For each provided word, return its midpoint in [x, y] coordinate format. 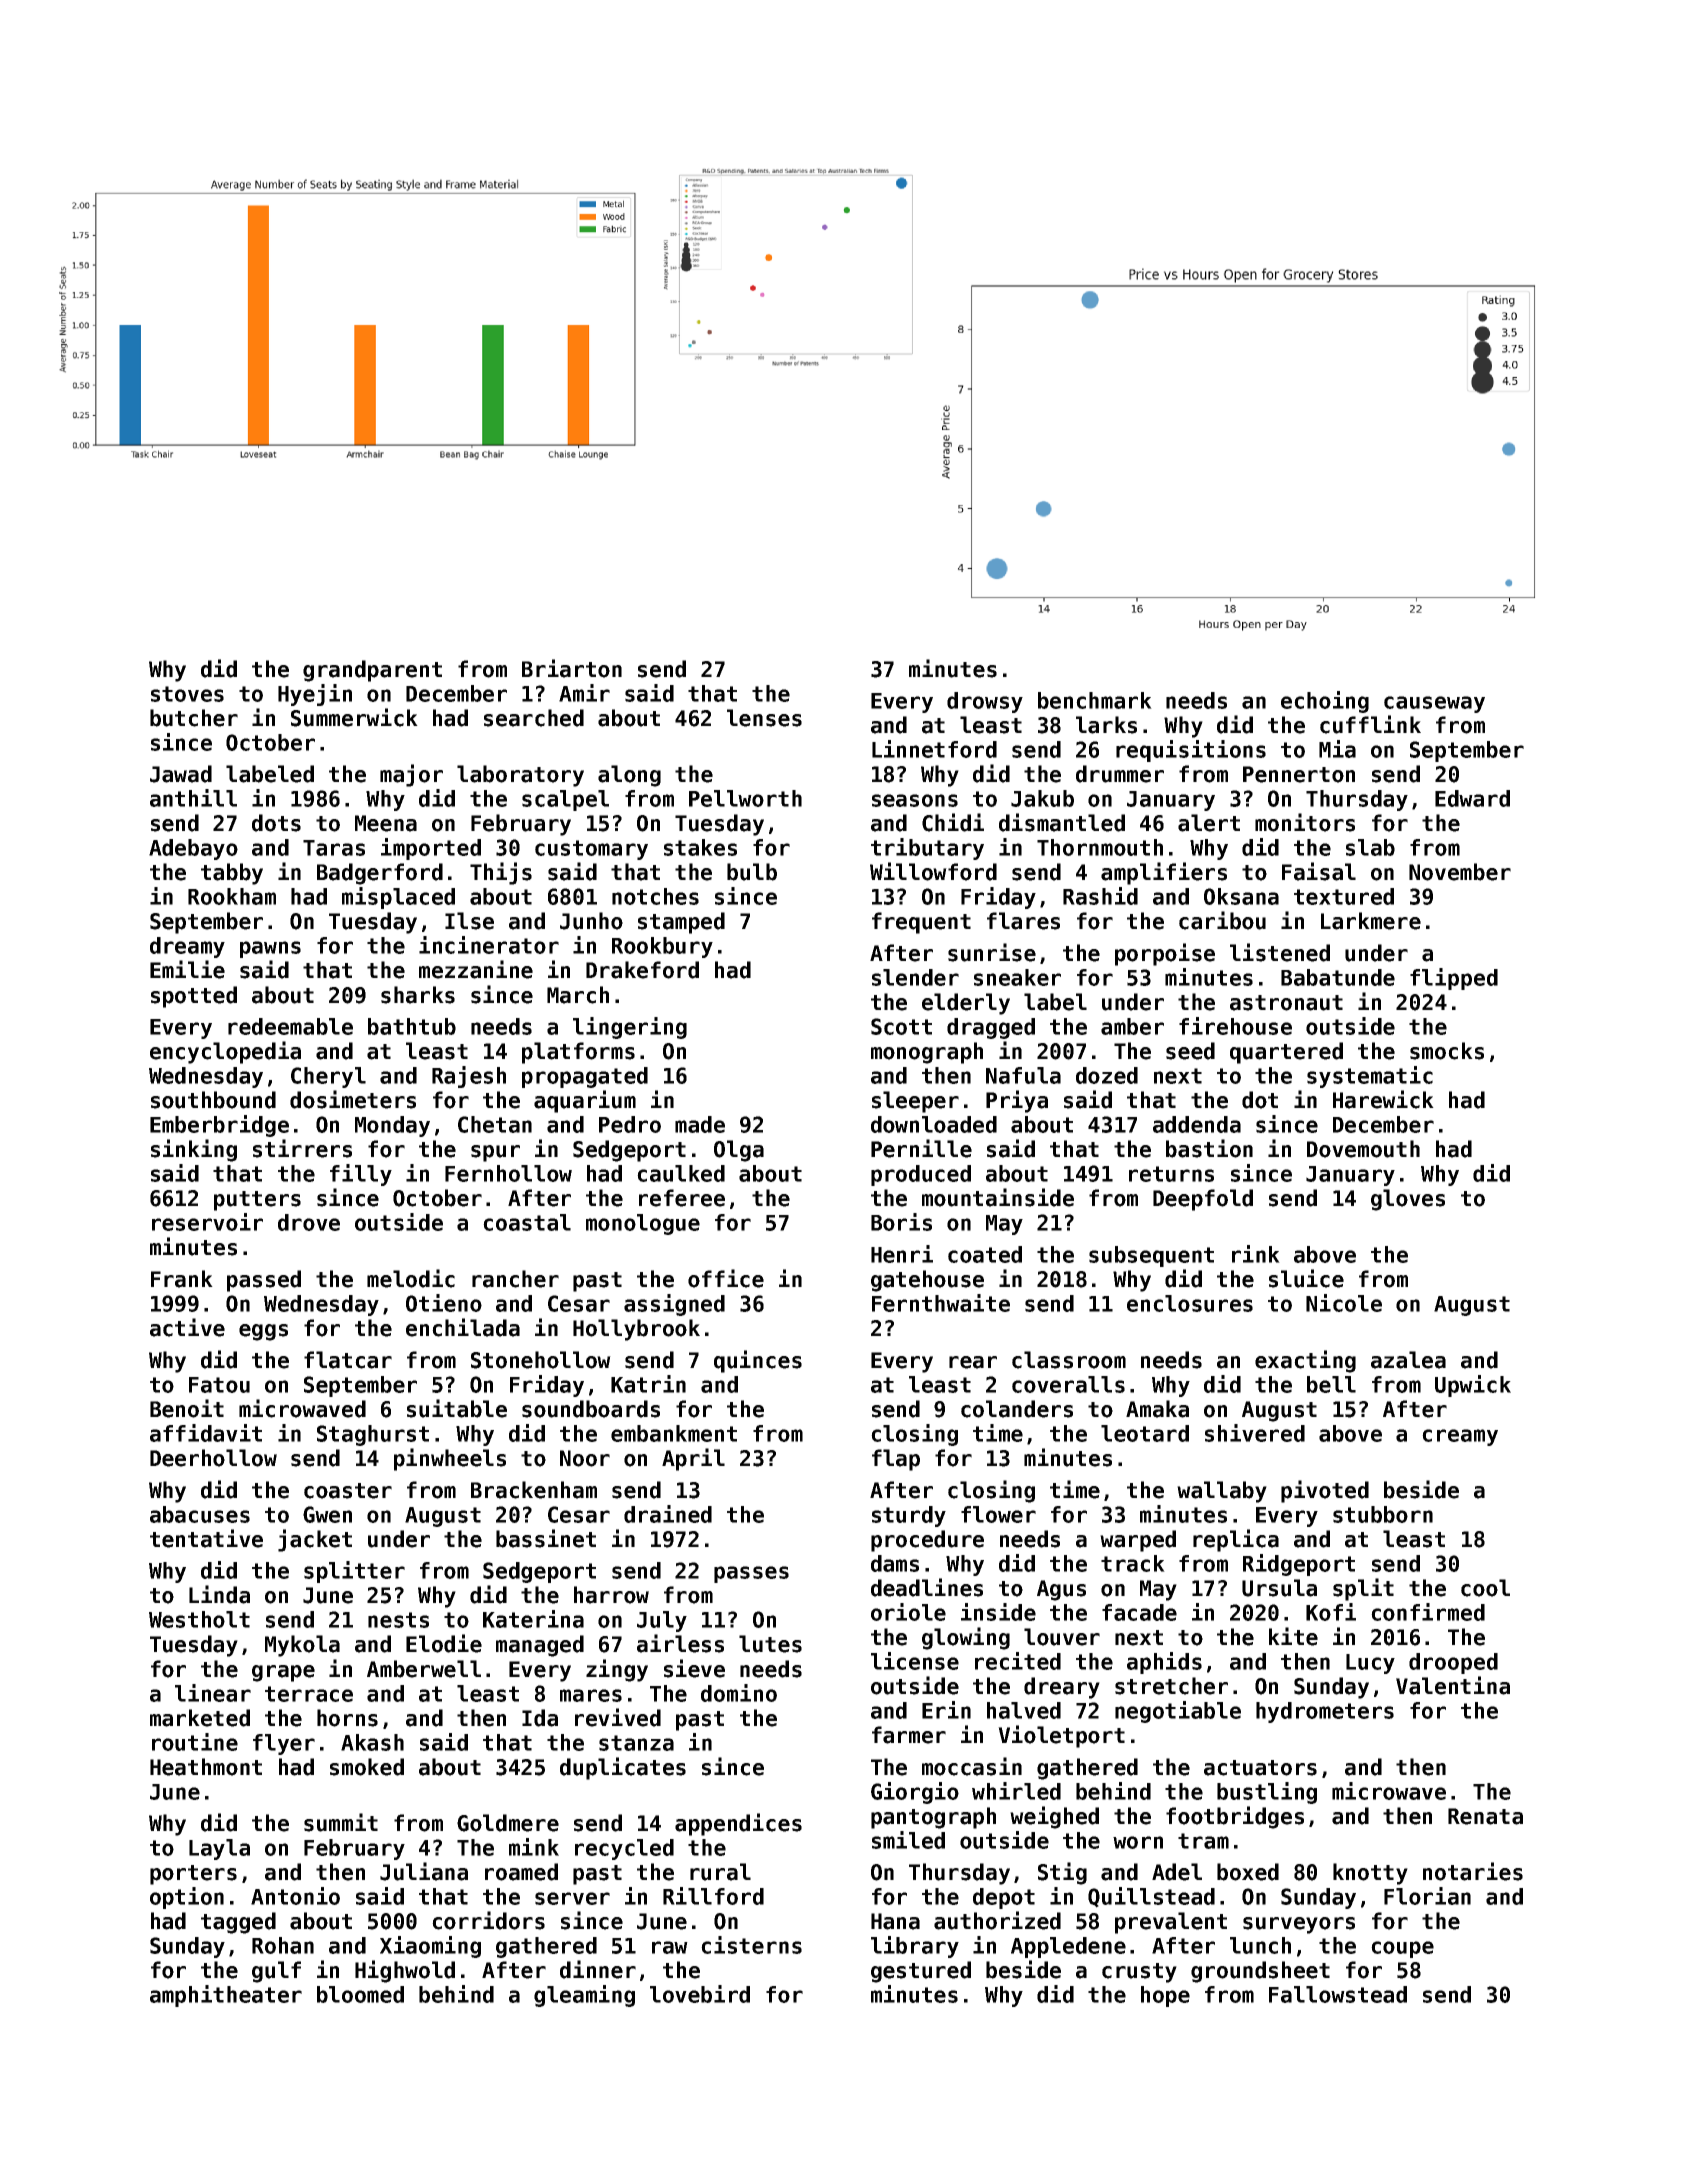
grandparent [372, 671]
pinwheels [450, 1459]
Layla [219, 1849]
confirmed [1428, 1612]
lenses [764, 718]
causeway [1434, 704]
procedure [927, 1541]
